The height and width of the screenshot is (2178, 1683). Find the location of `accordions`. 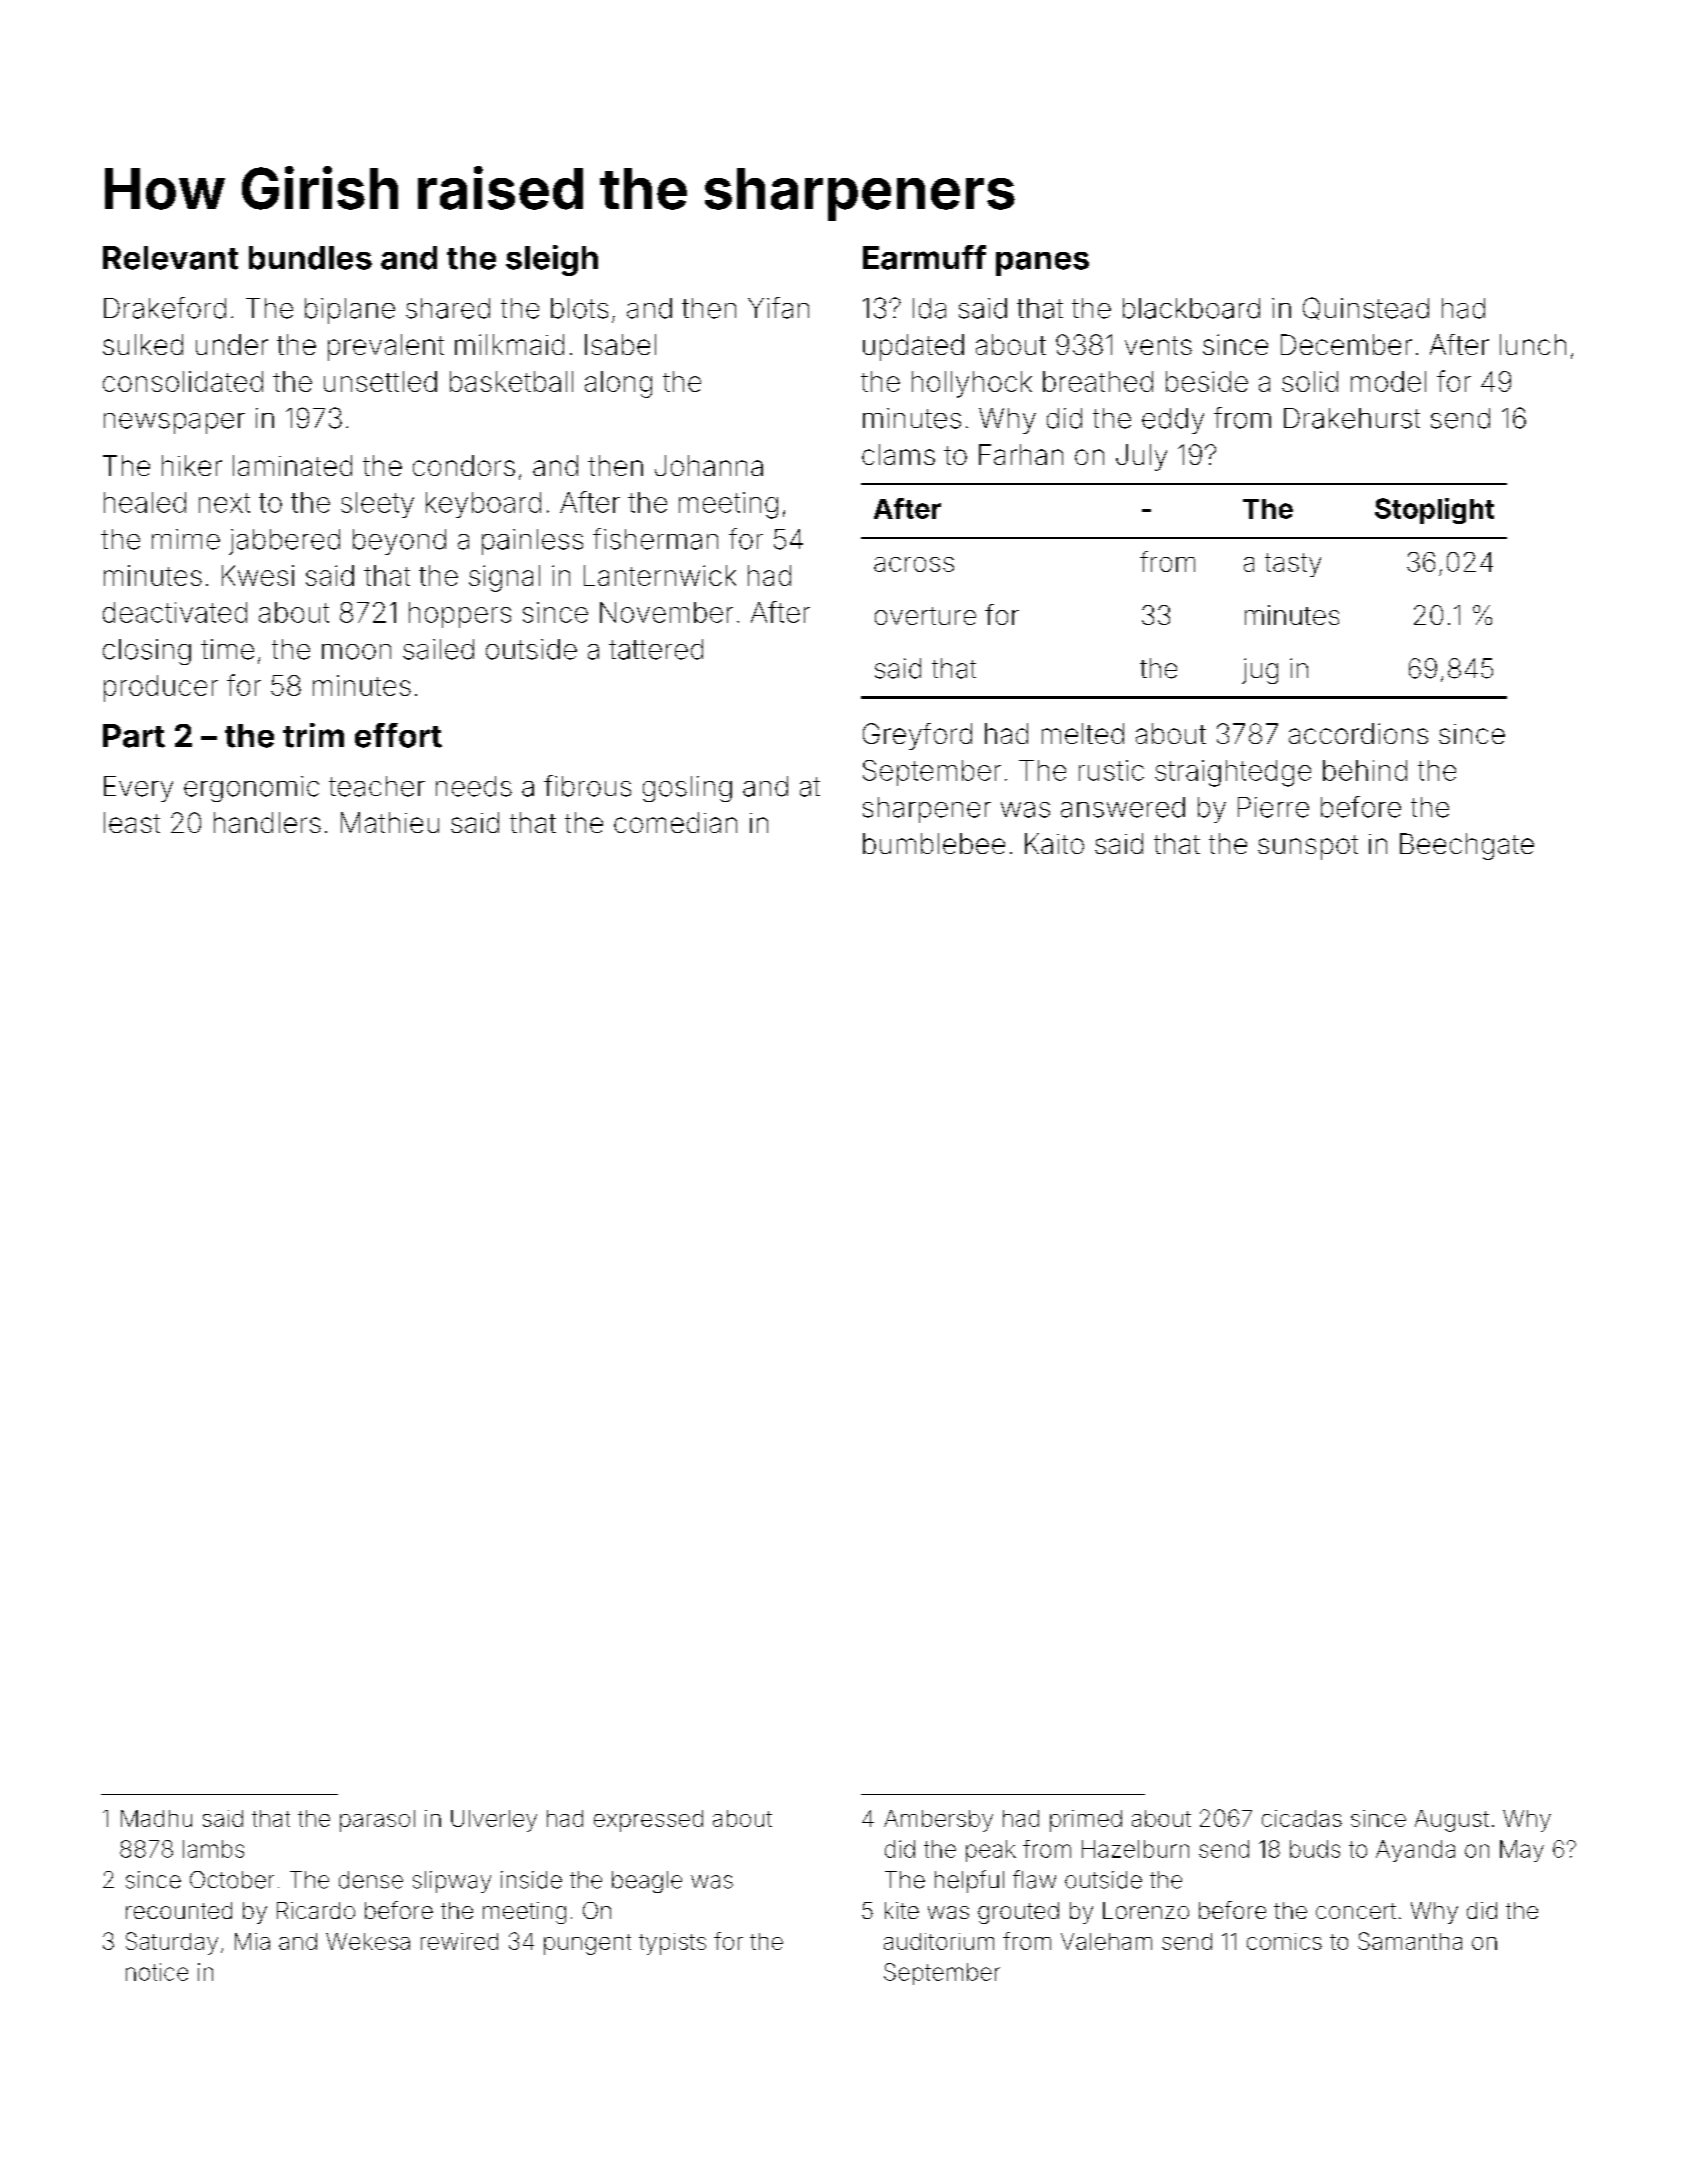

accordions is located at coordinates (1358, 733).
